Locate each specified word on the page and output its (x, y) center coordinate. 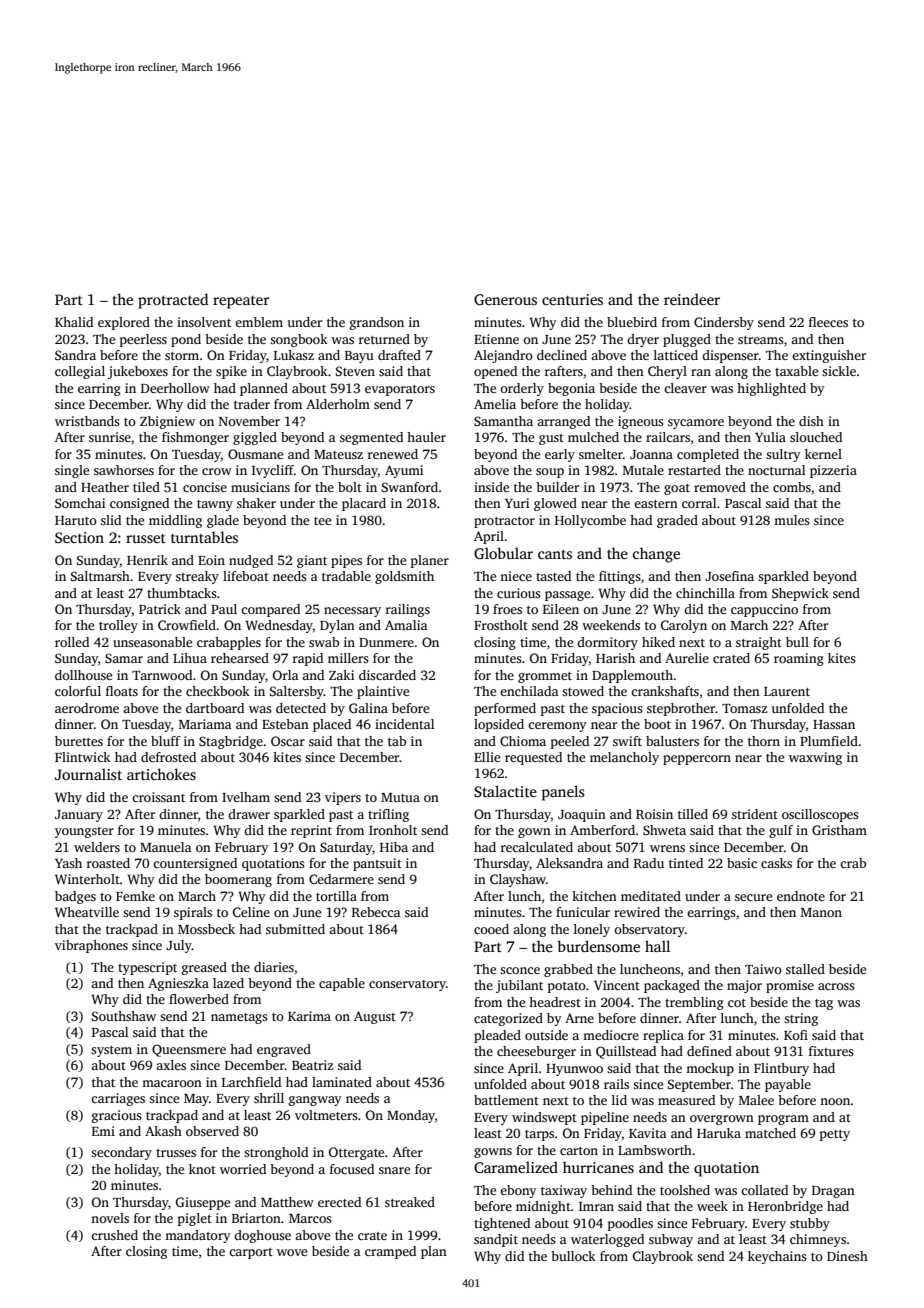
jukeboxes (138, 372)
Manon (821, 912)
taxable (796, 371)
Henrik (147, 560)
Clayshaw (518, 880)
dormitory (607, 643)
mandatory (198, 1236)
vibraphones (91, 946)
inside (491, 487)
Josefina (729, 576)
